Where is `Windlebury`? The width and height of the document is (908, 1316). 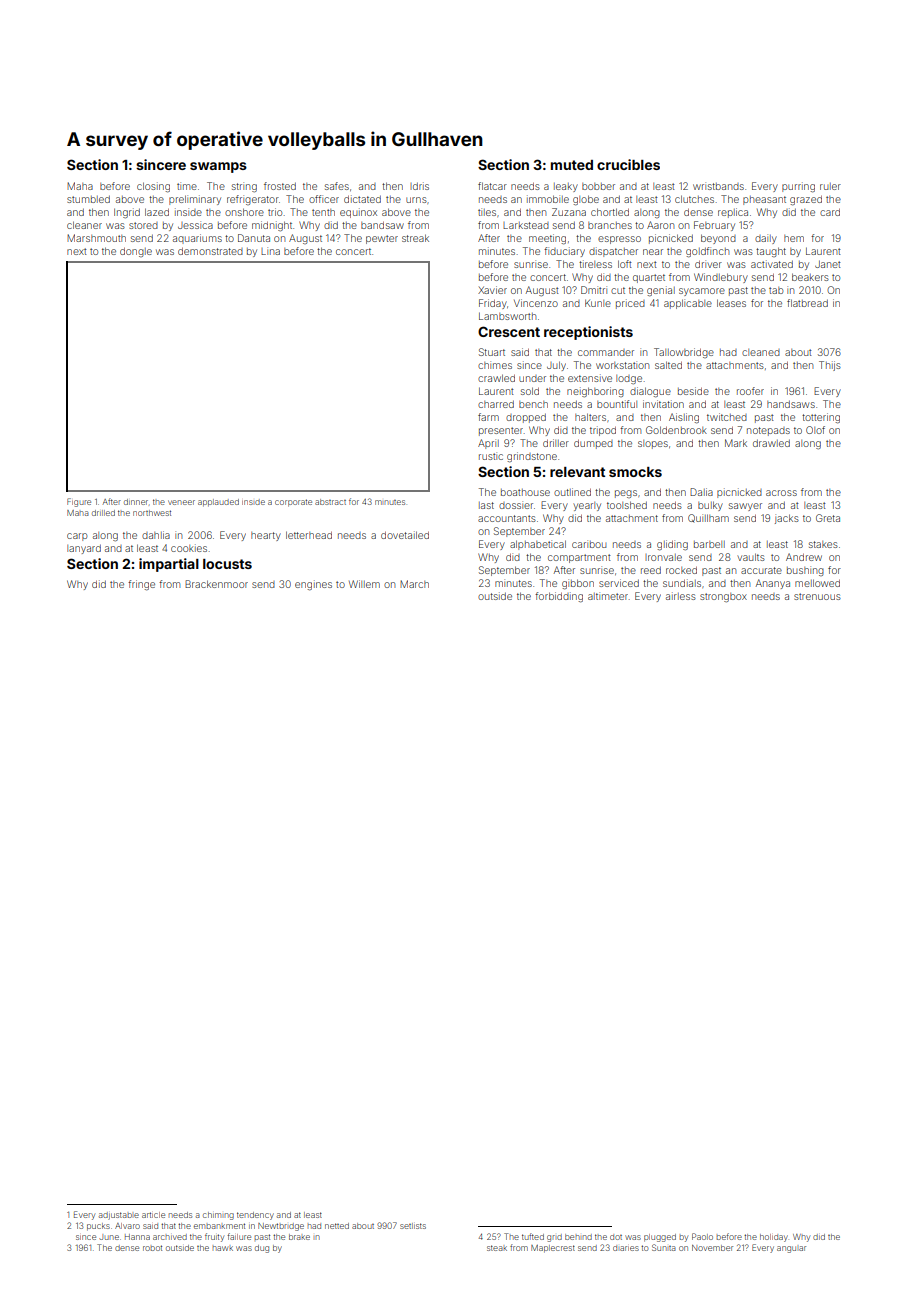
Windlebury is located at coordinates (721, 278).
